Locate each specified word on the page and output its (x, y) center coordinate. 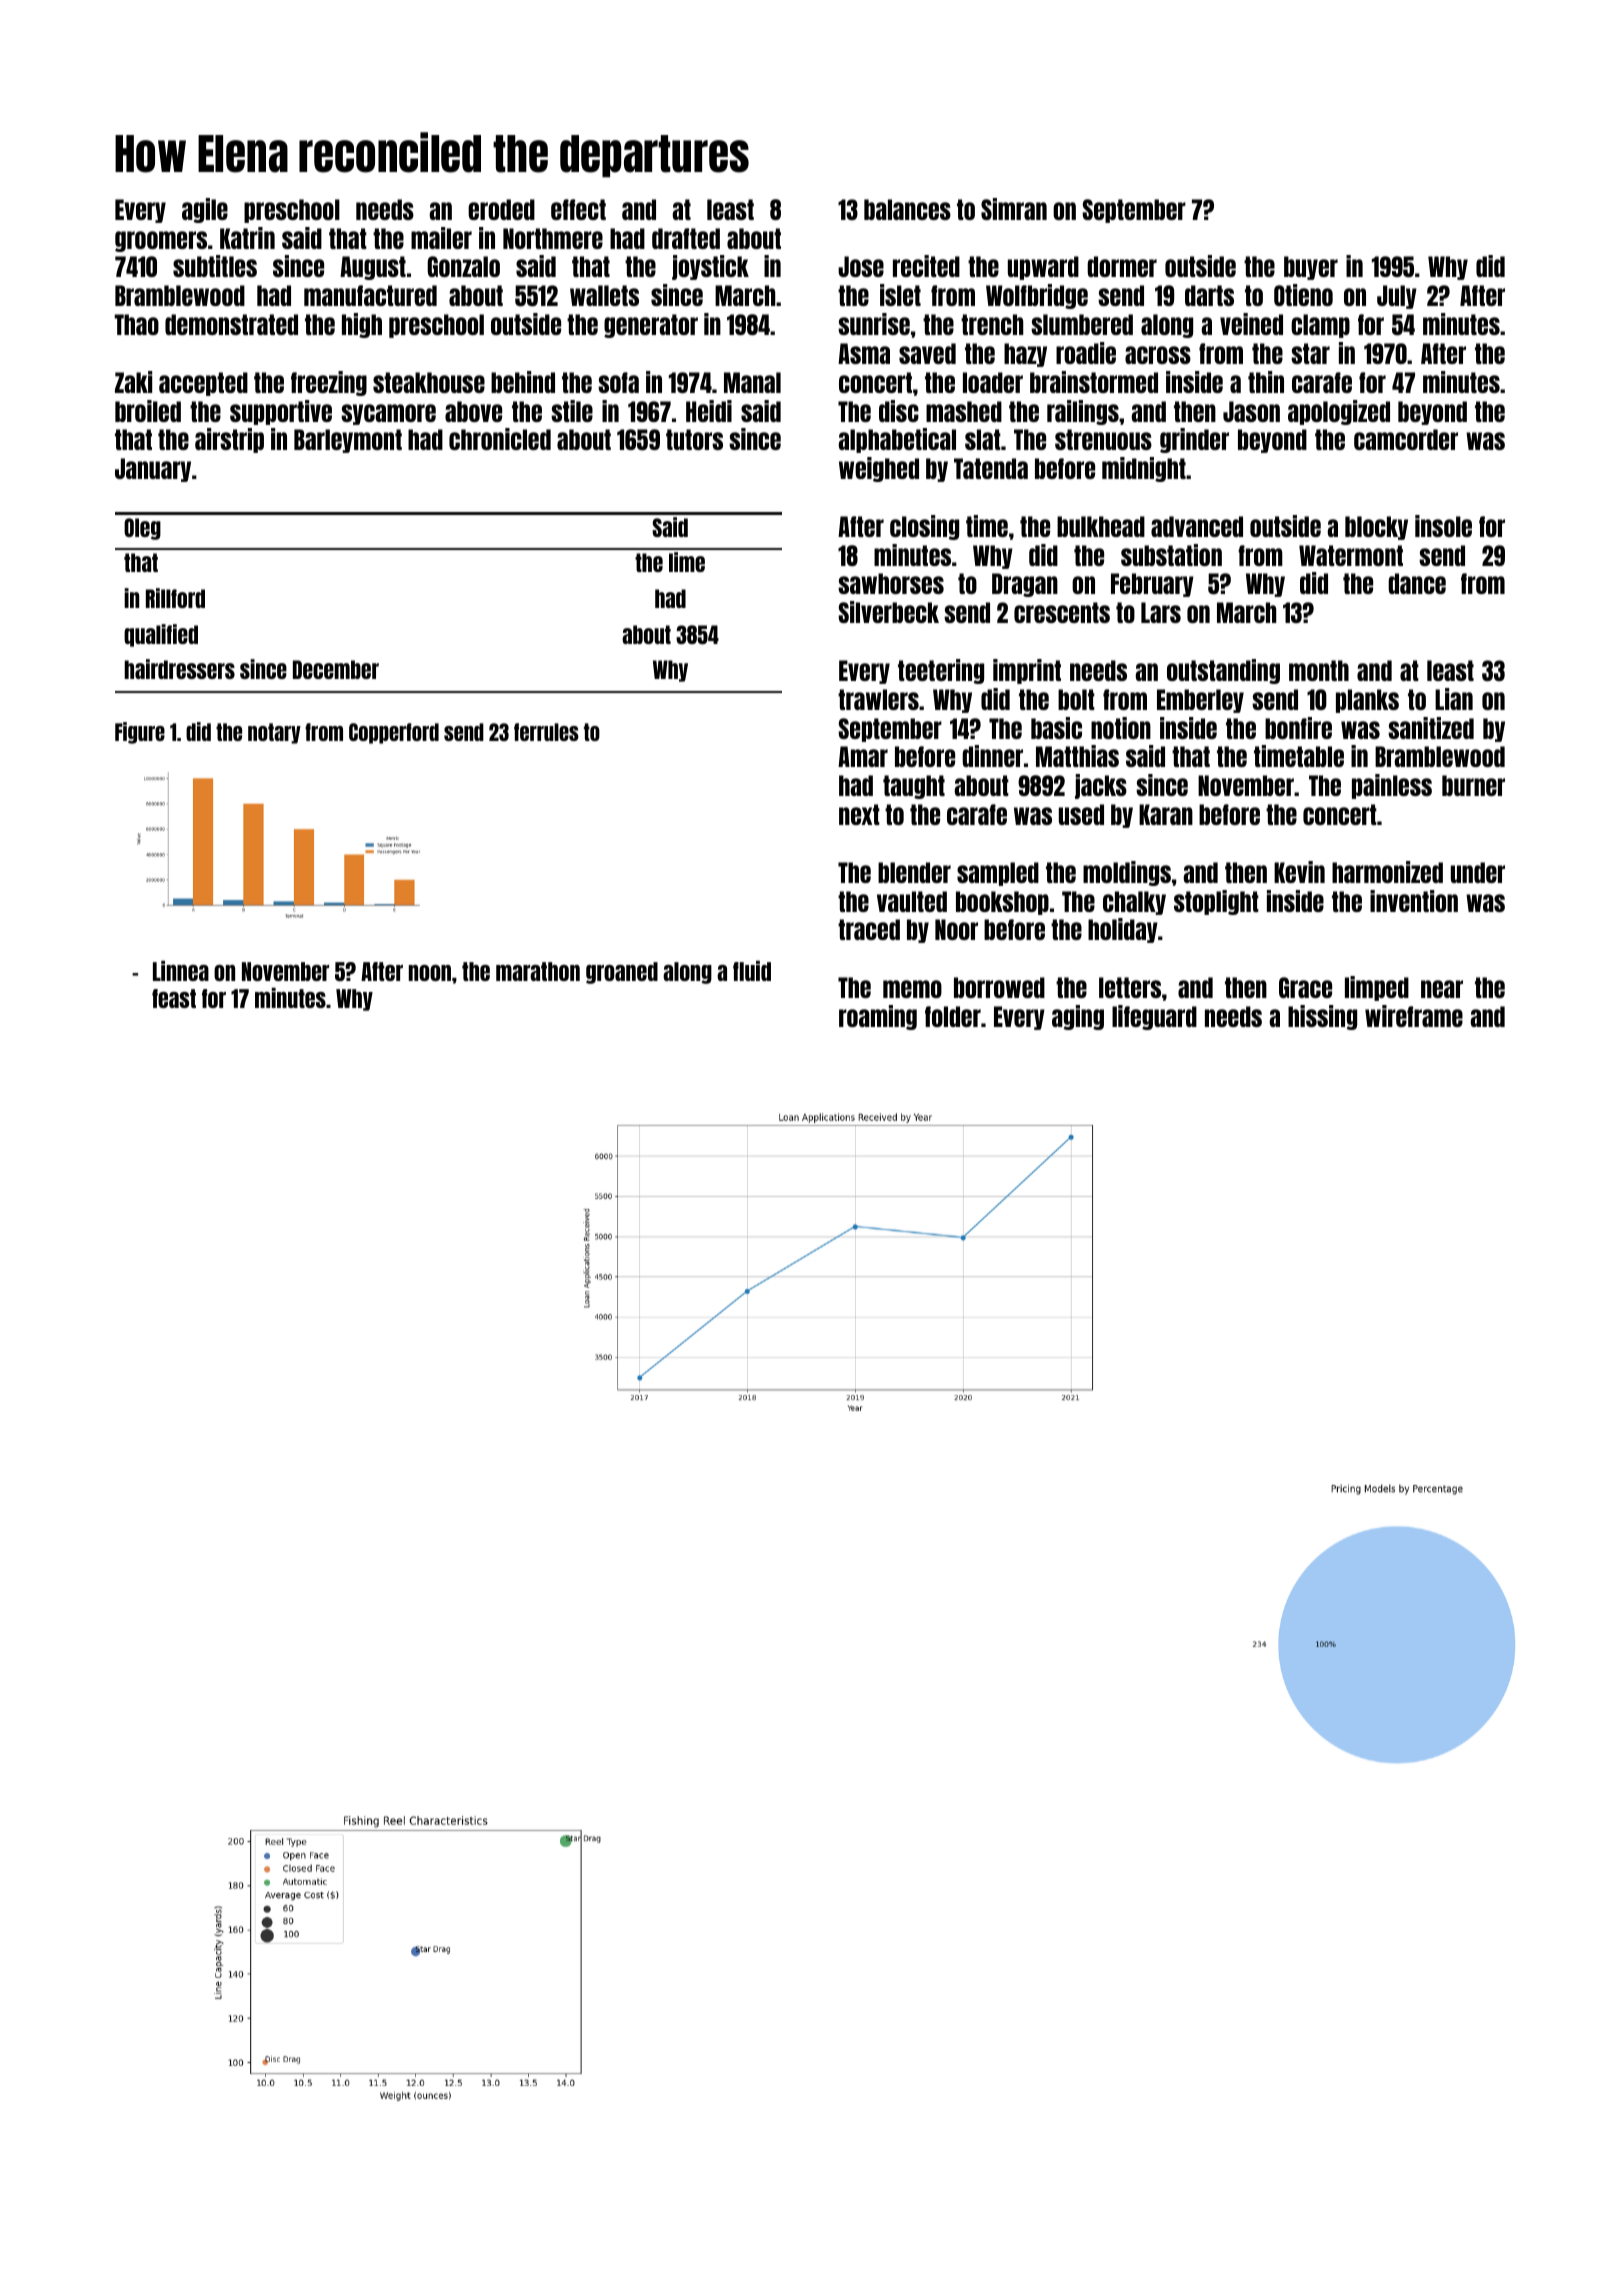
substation (1171, 555)
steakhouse (429, 382)
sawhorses (891, 583)
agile (205, 210)
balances (907, 209)
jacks (1101, 786)
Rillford (175, 598)
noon (430, 973)
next (859, 814)
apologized (1339, 412)
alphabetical (897, 440)
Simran (1014, 209)
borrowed (999, 987)
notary (274, 733)
